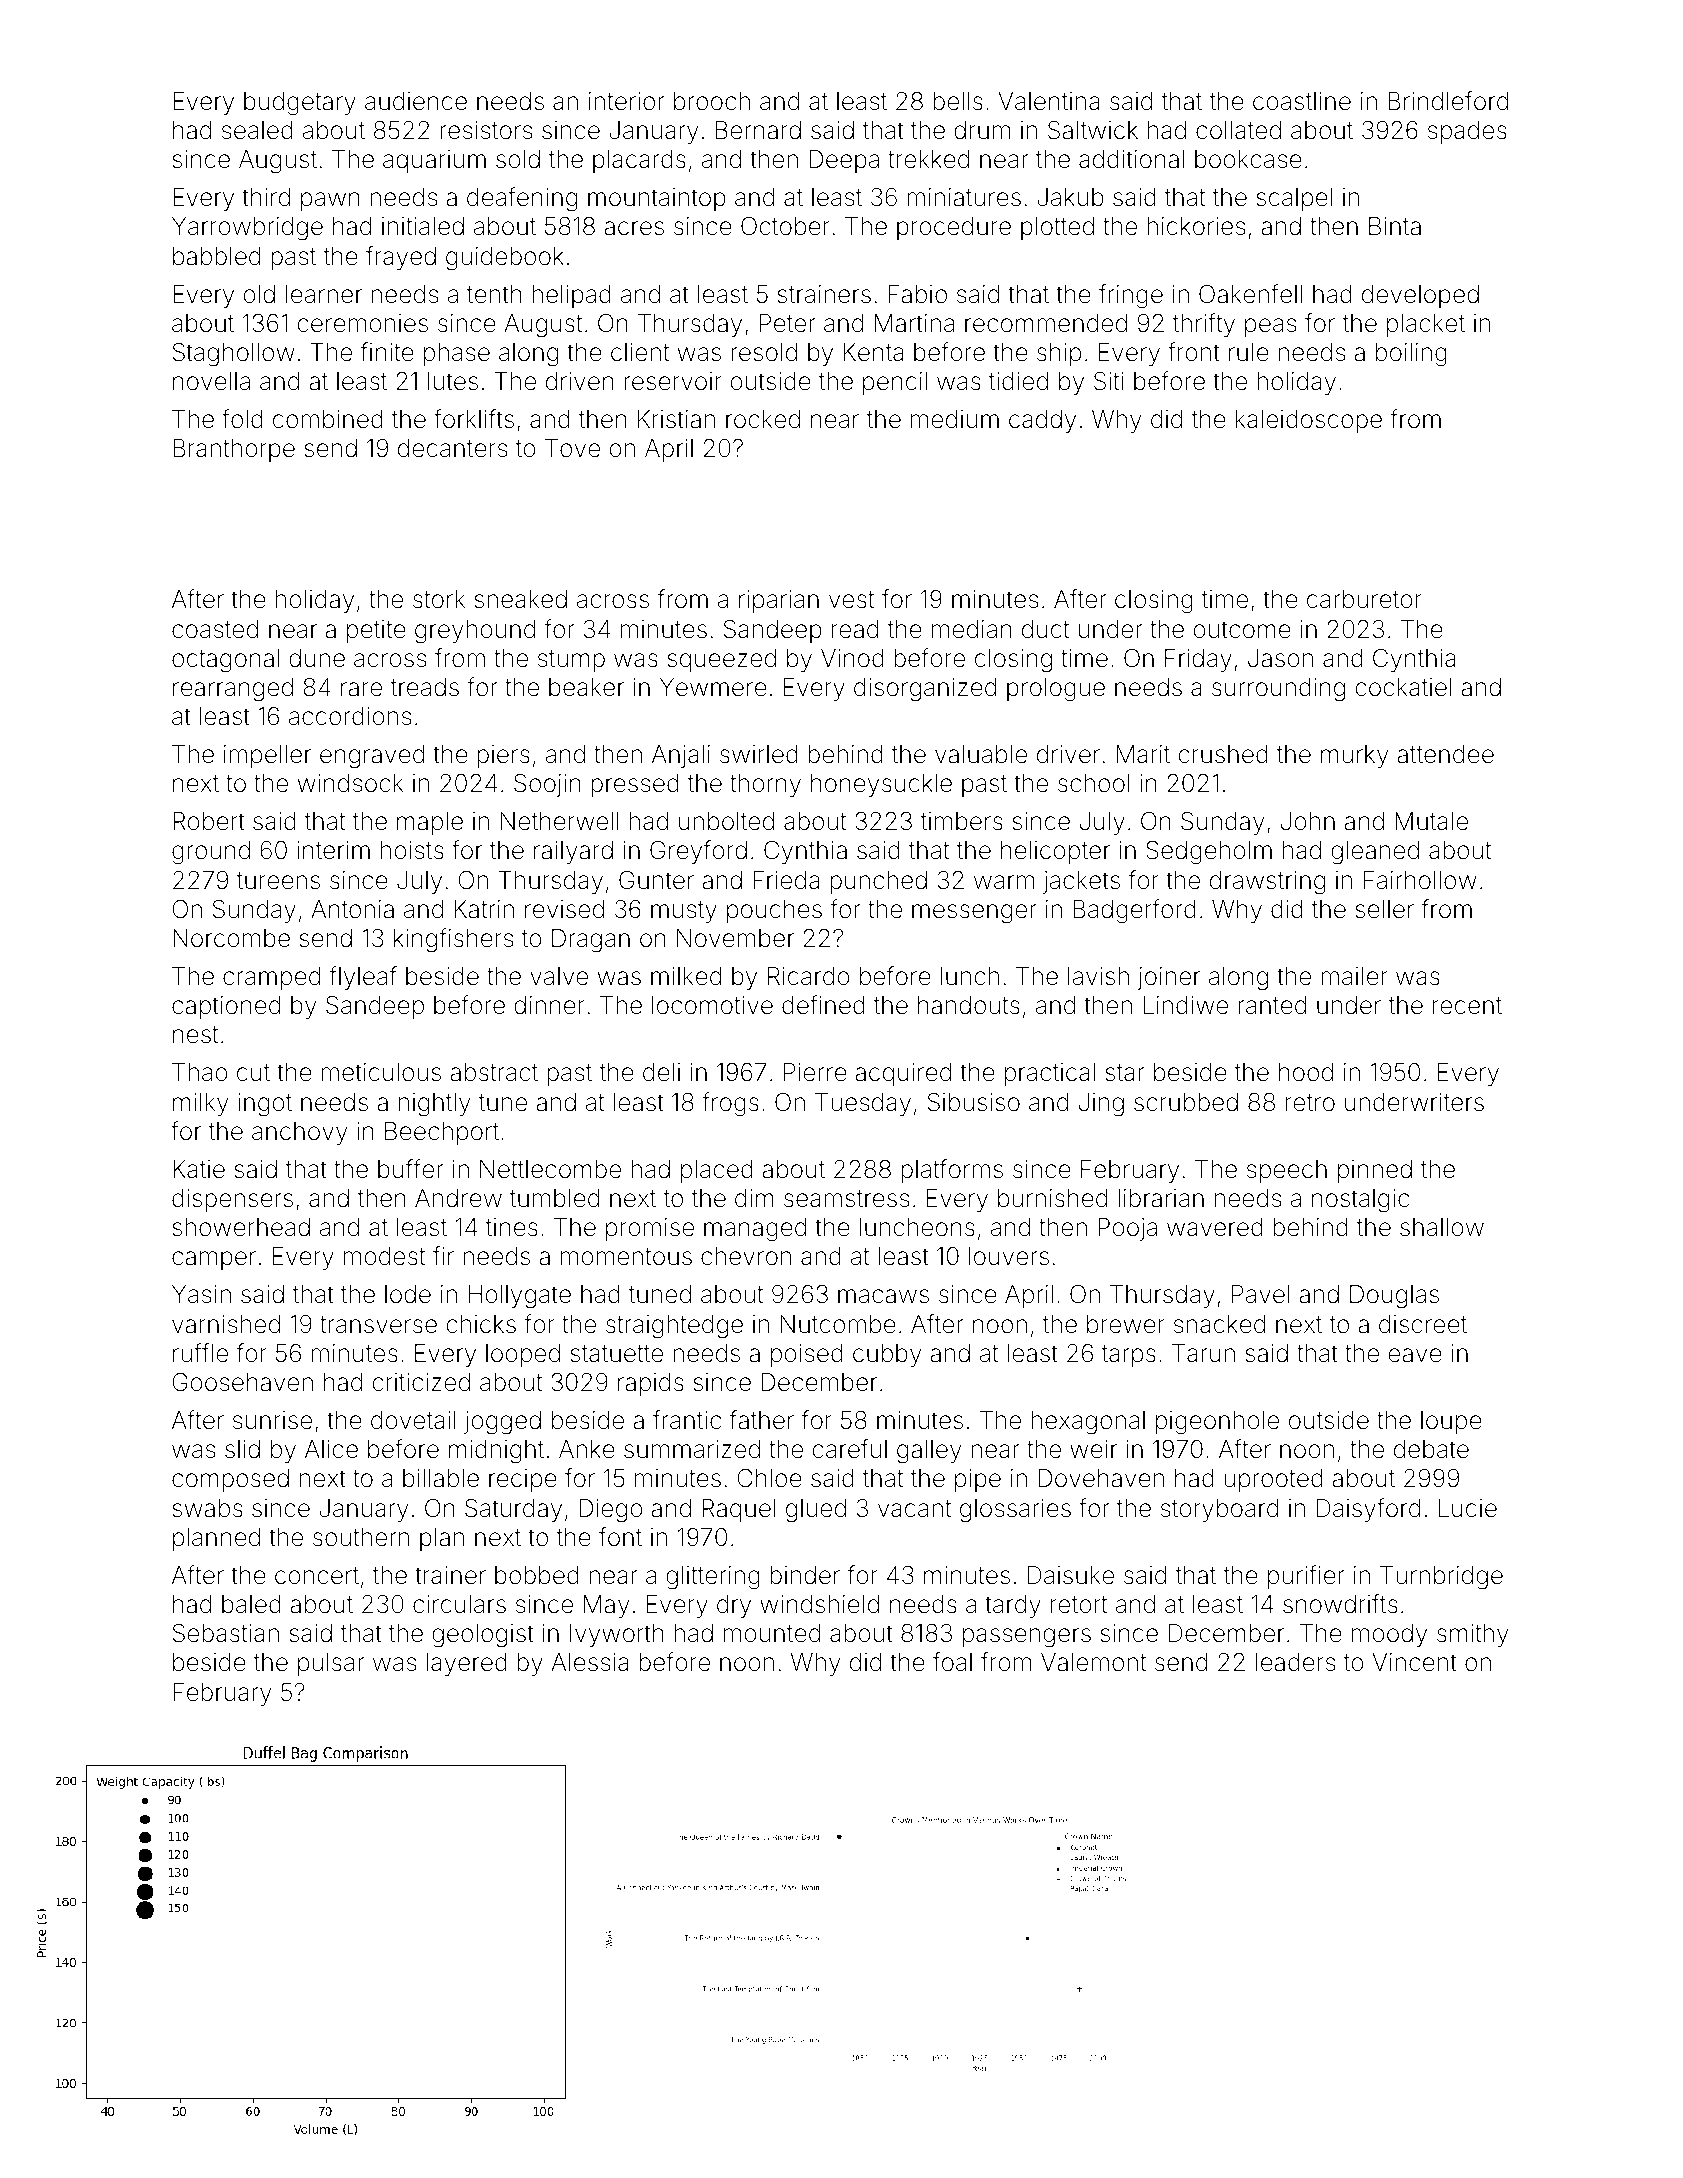 This screenshot has width=1683, height=2178. What do you see at coordinates (1364, 599) in the screenshot?
I see `carburetor` at bounding box center [1364, 599].
